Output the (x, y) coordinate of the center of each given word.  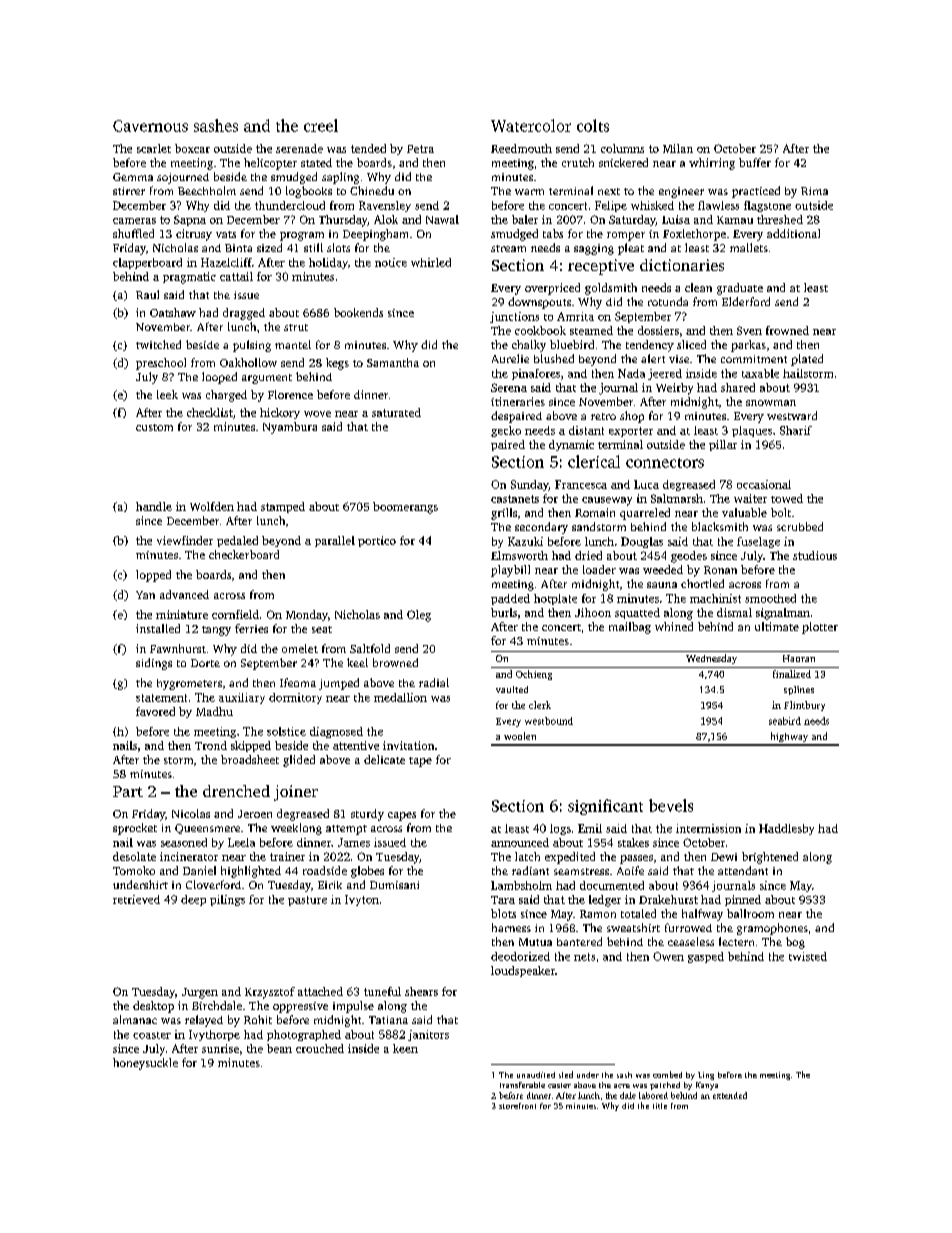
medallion (400, 697)
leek (167, 394)
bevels (671, 805)
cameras (134, 221)
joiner (296, 793)
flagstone (767, 206)
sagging (594, 249)
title (660, 1106)
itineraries (518, 401)
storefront (517, 1106)
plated (807, 360)
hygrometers (189, 684)
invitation (408, 745)
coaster (152, 1035)
